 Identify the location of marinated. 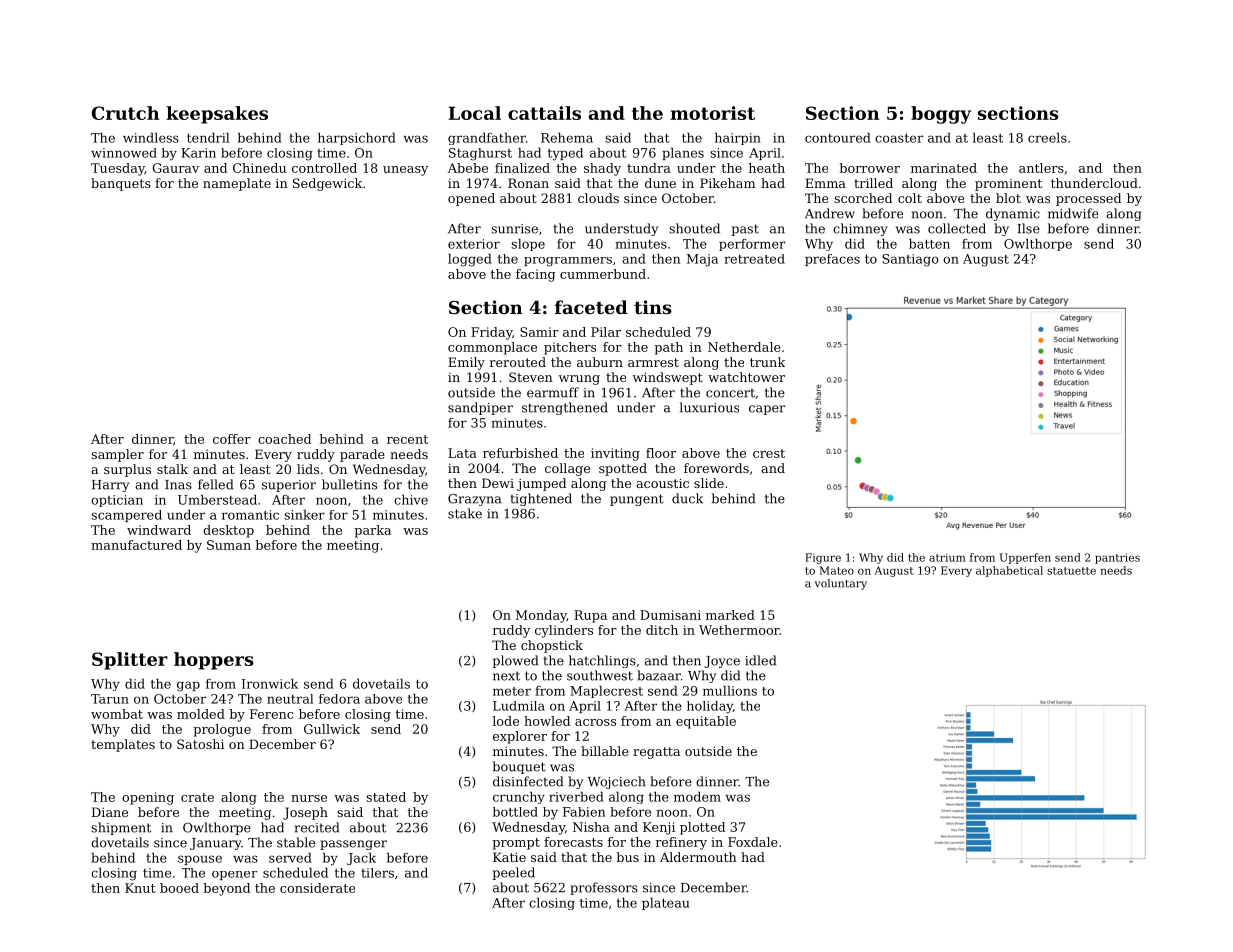
(944, 168).
